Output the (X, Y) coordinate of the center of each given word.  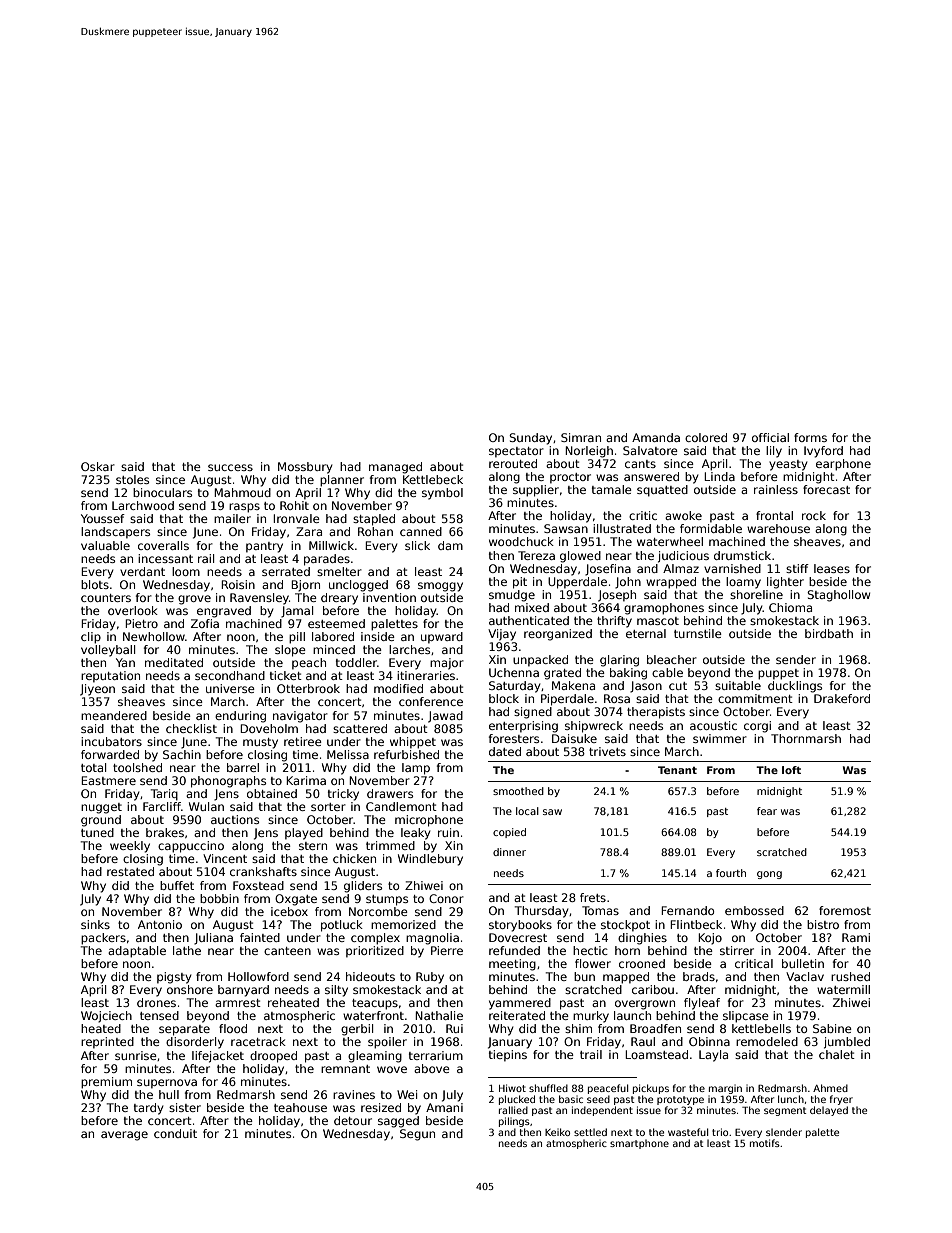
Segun (417, 1135)
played (304, 834)
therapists (656, 713)
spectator (516, 452)
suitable (738, 685)
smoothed (518, 791)
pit (520, 583)
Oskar (98, 466)
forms (810, 437)
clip (91, 638)
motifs (765, 1143)
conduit (175, 1133)
